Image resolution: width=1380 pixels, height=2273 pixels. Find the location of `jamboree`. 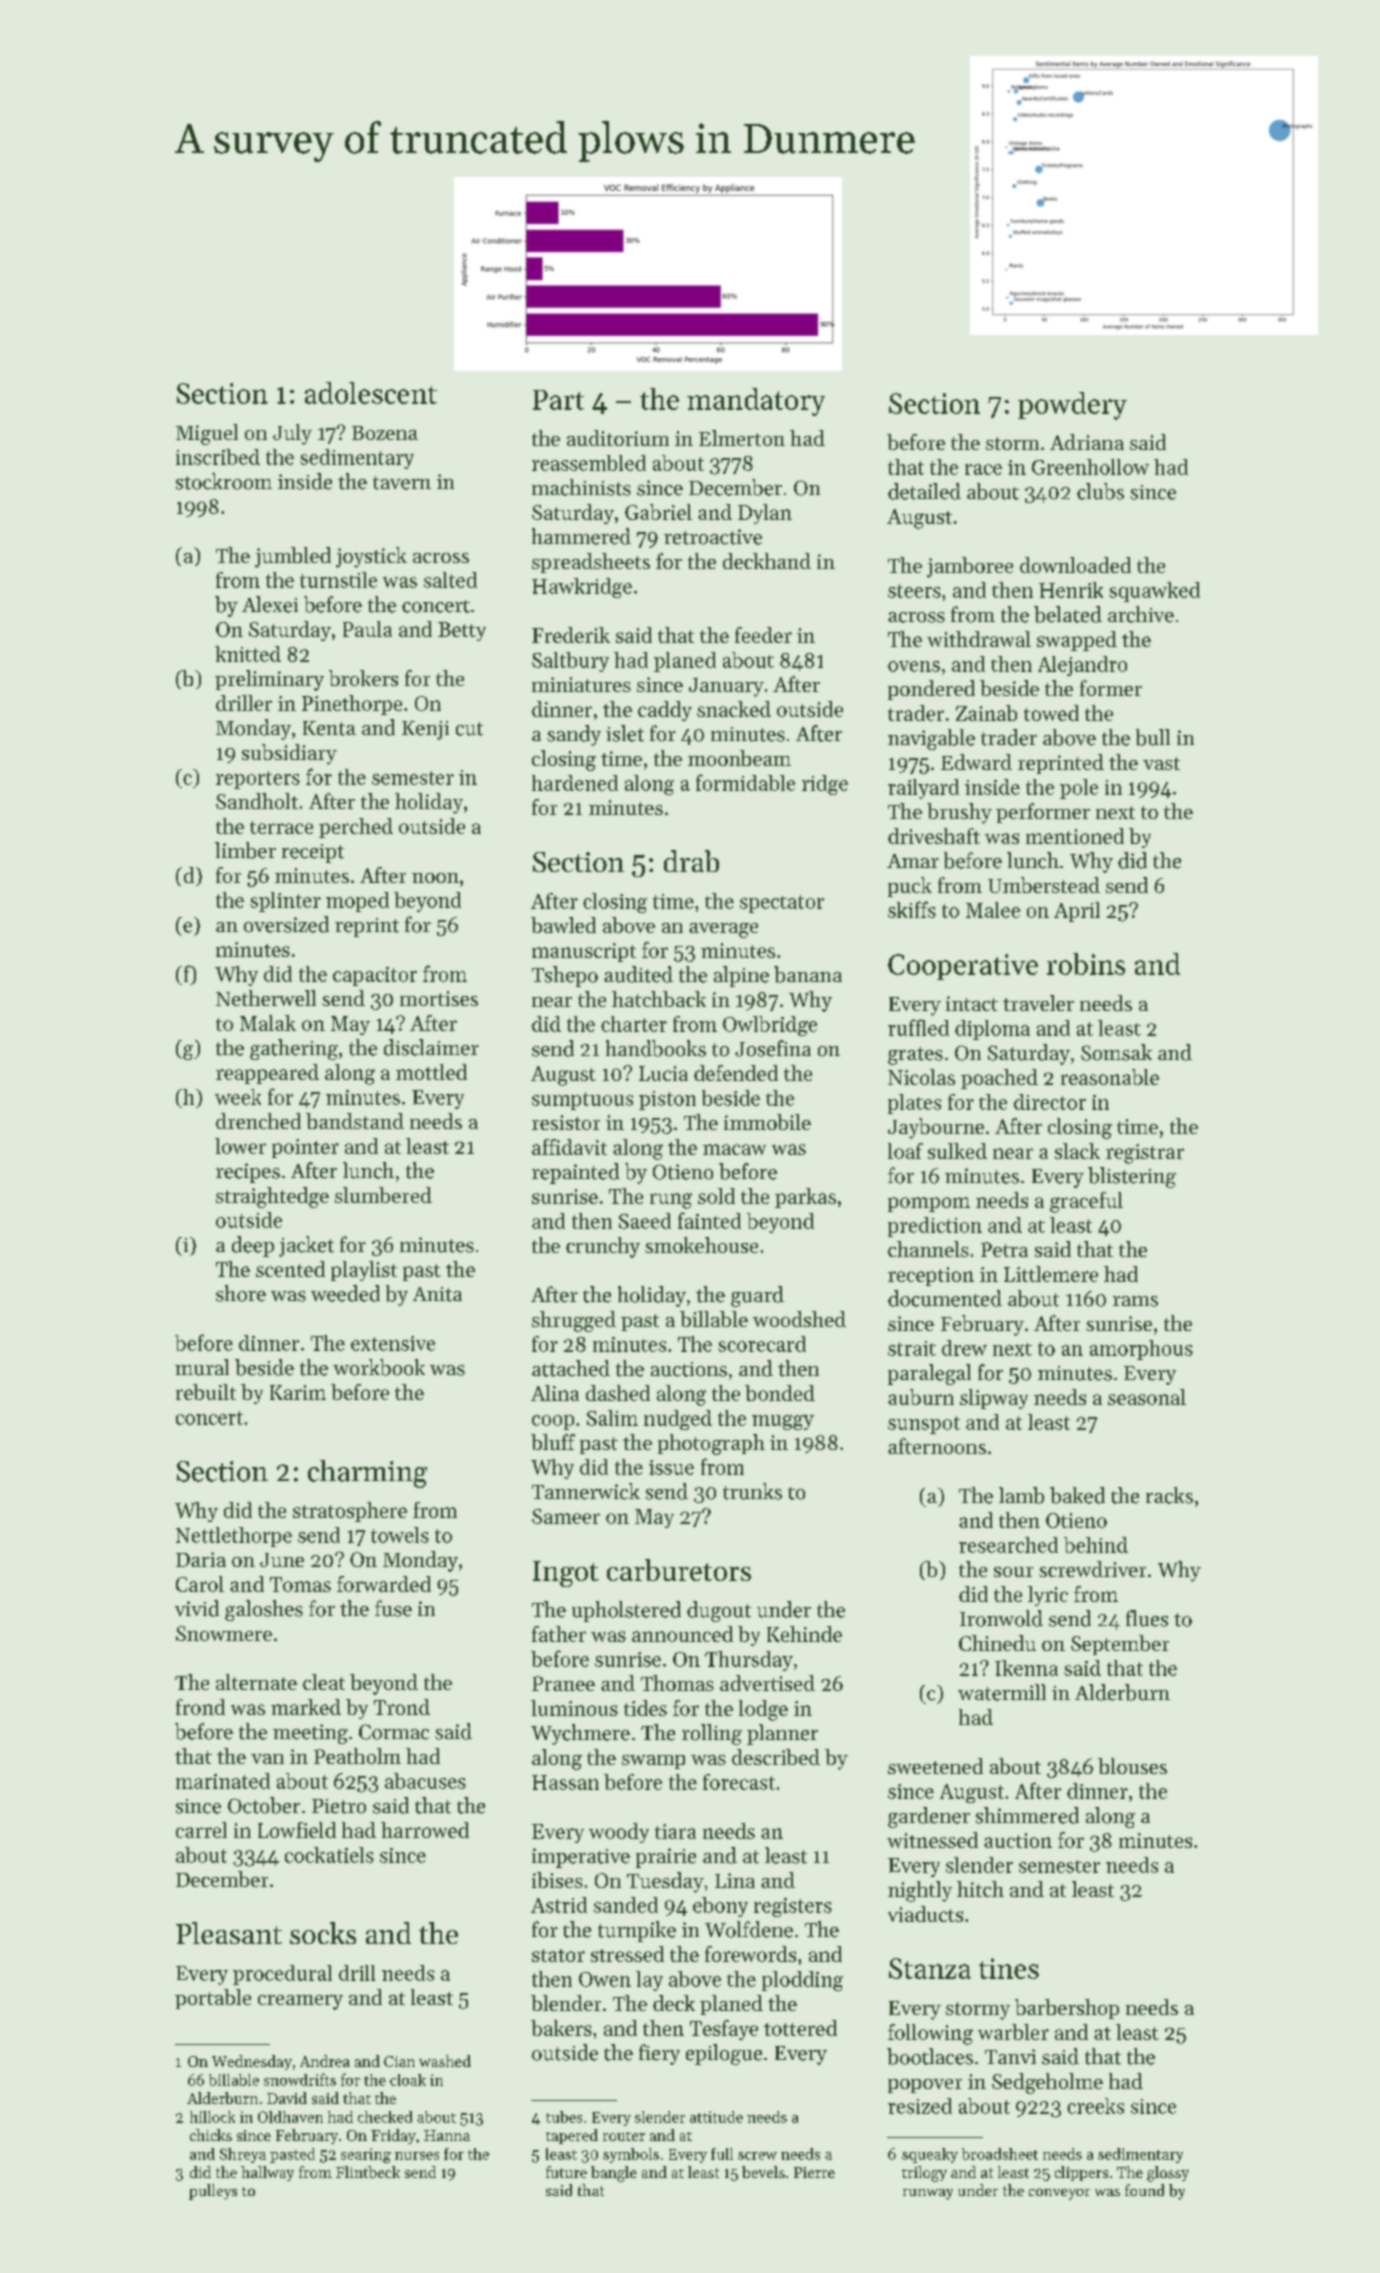

jamboree is located at coordinates (970, 567).
